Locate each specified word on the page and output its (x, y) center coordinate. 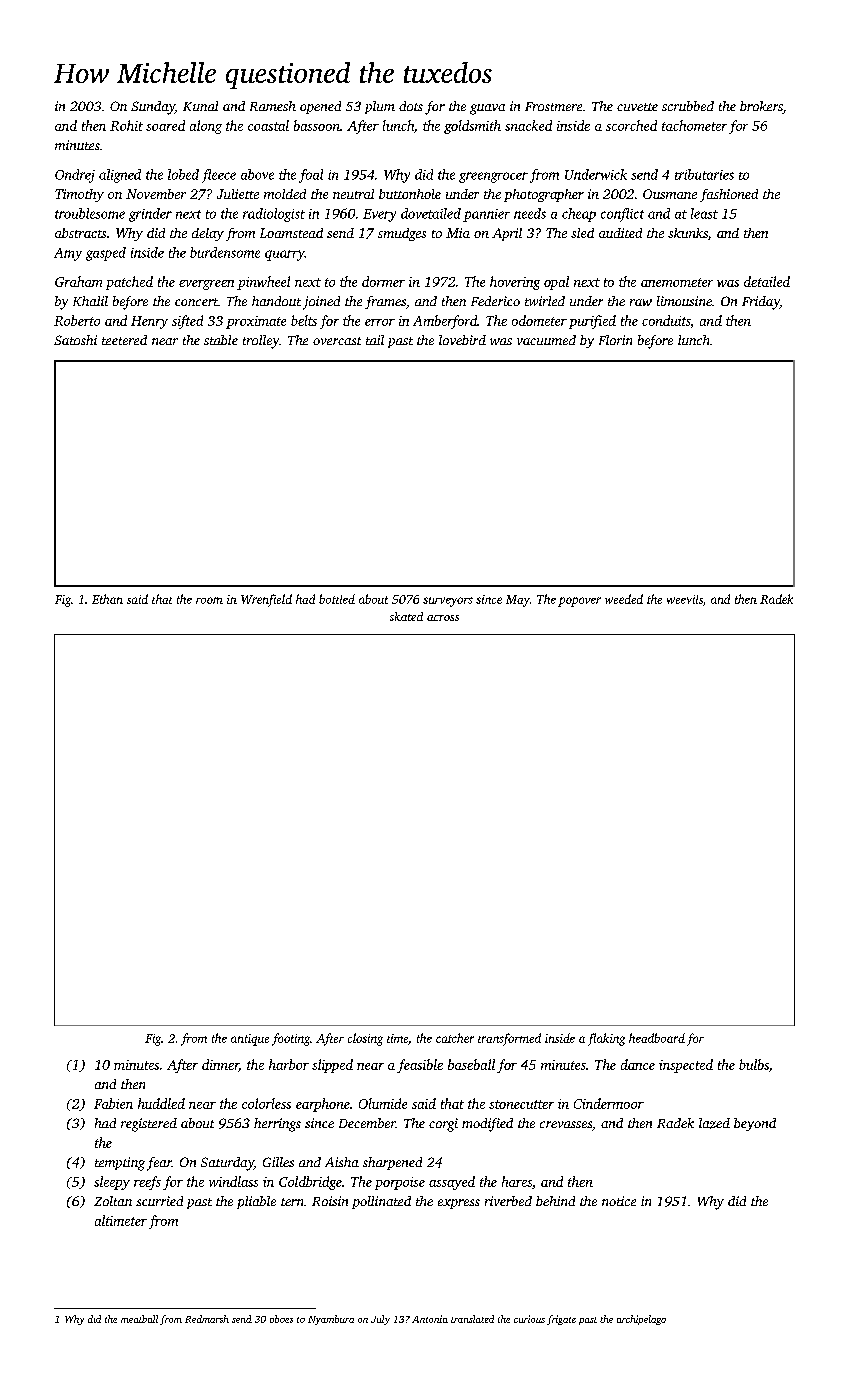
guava (487, 109)
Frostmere (553, 106)
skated (406, 616)
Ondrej (75, 176)
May (518, 601)
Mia (458, 233)
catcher (455, 1038)
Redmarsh (207, 1319)
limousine (684, 301)
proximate (256, 322)
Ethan (107, 599)
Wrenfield (266, 600)
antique (250, 1040)
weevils (685, 599)
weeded (624, 599)
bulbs (754, 1064)
